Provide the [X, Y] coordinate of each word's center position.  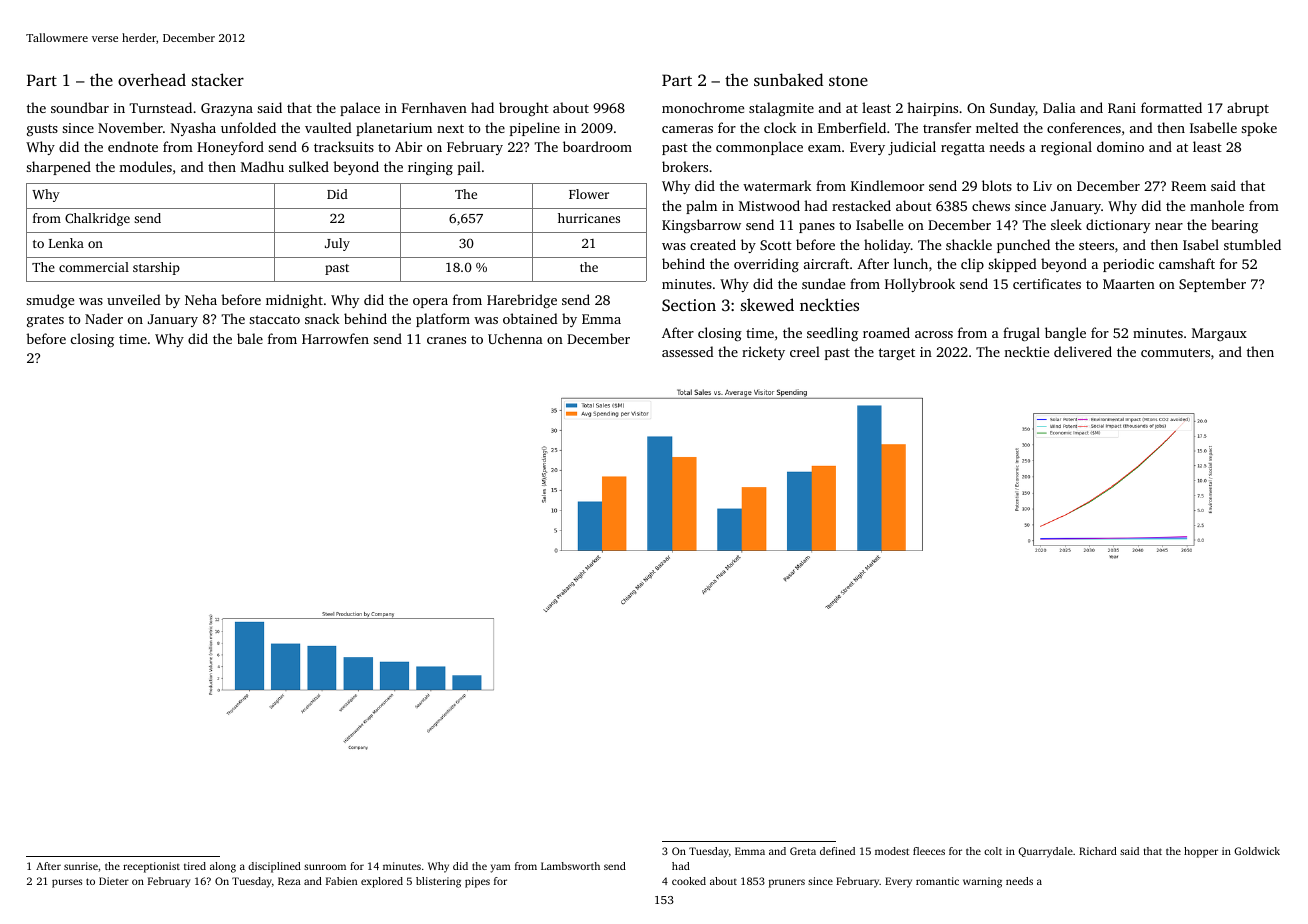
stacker [218, 79]
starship [156, 268]
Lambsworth [570, 866]
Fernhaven [434, 107]
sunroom [325, 867]
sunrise [81, 866]
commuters [1175, 352]
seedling [832, 334]
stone [848, 81]
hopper [1201, 852]
